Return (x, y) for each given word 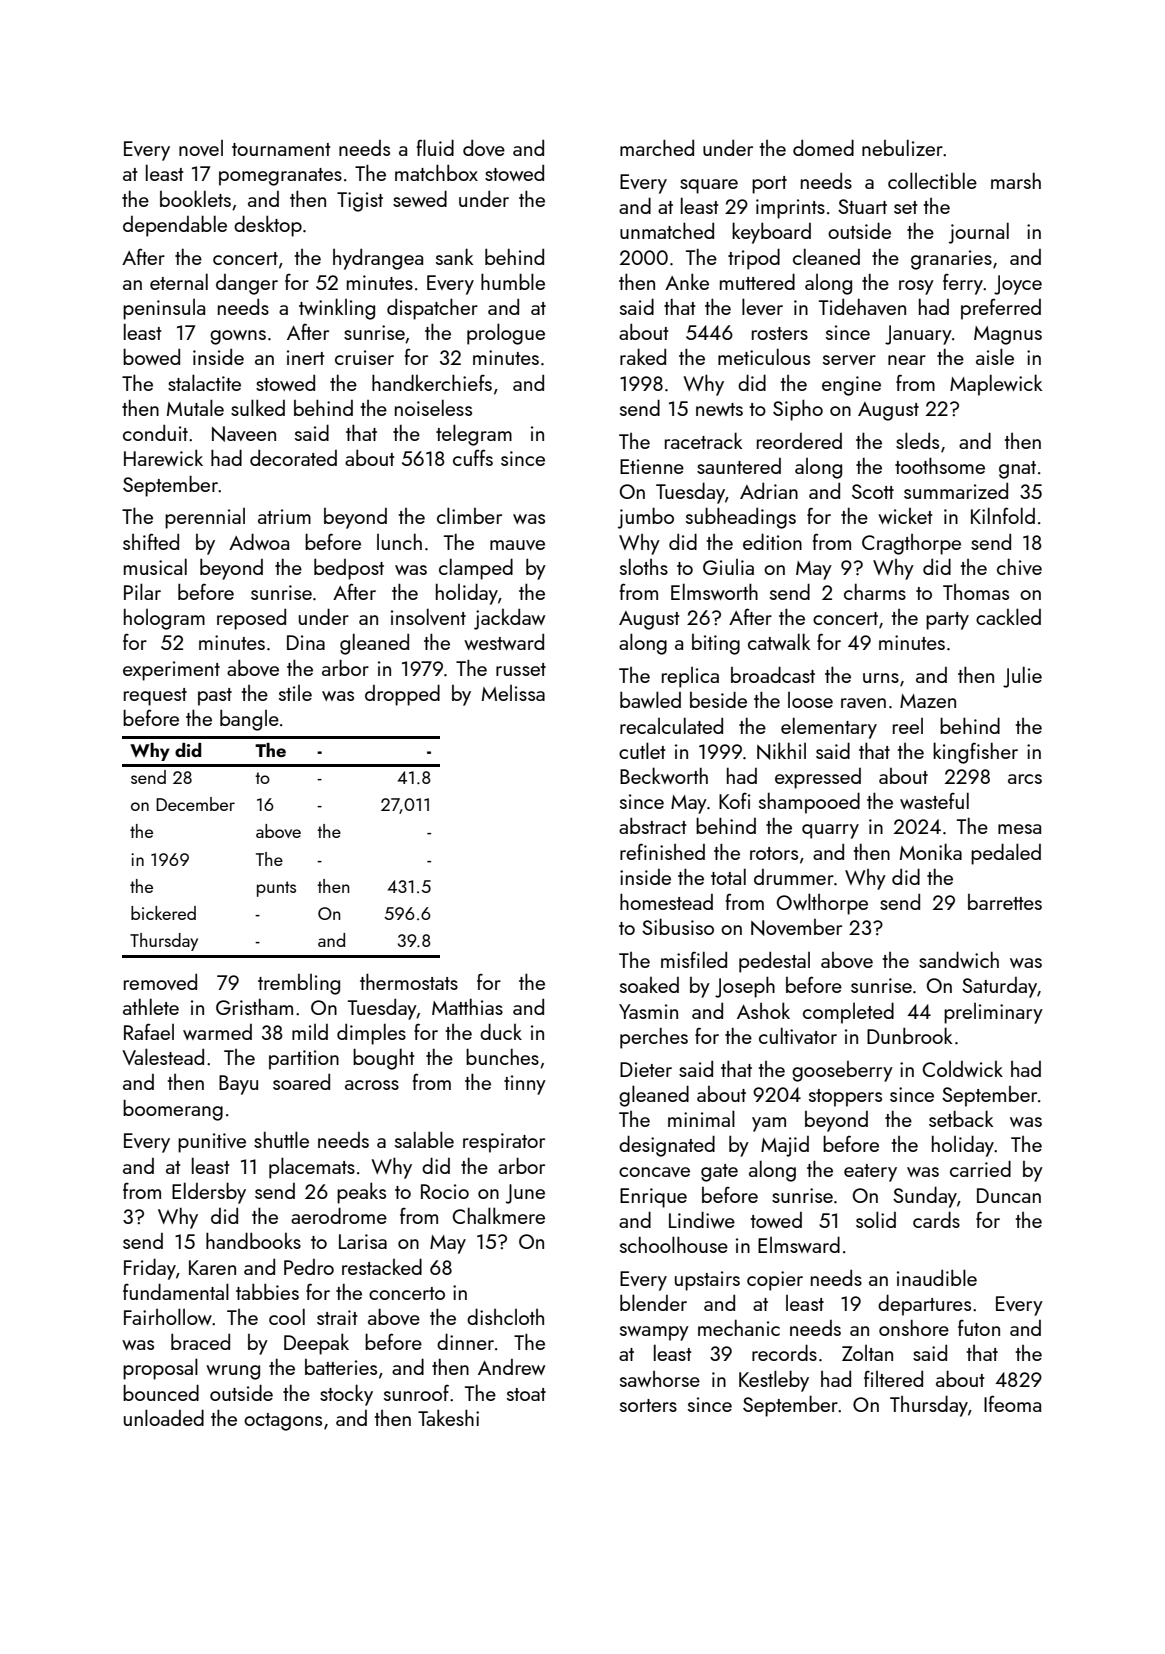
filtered (893, 1378)
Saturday (999, 987)
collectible (932, 180)
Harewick (163, 457)
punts (276, 889)
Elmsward (799, 1244)
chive (1019, 567)
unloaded (164, 1417)
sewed (420, 198)
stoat (526, 1394)
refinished (662, 851)
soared (301, 1082)
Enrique (653, 1198)
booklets (195, 198)
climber (469, 515)
